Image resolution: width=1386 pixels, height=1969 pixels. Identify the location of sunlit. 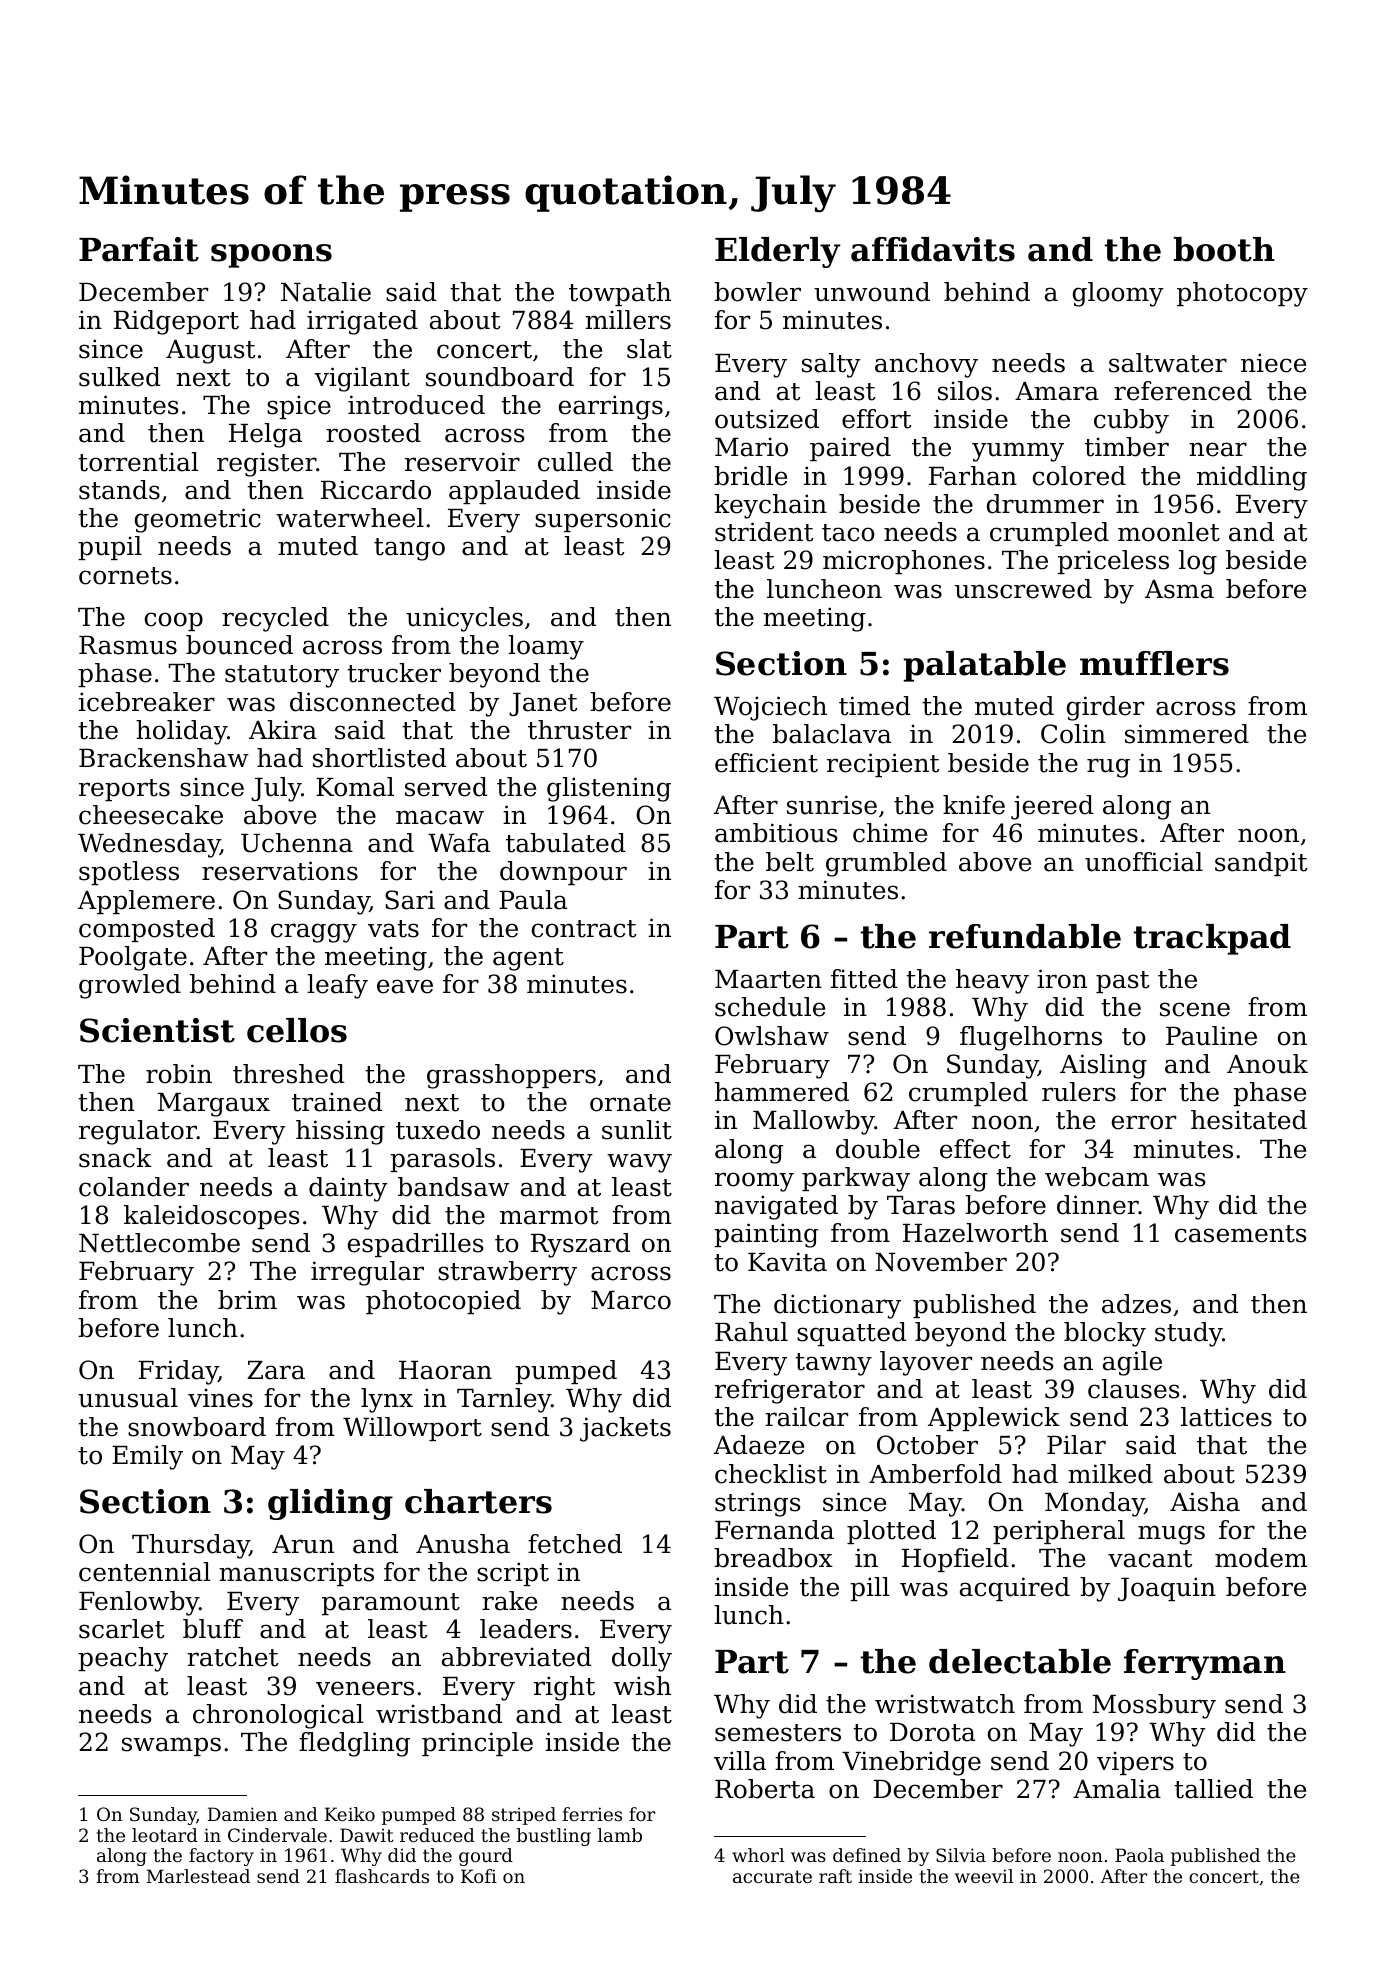
(637, 1130).
